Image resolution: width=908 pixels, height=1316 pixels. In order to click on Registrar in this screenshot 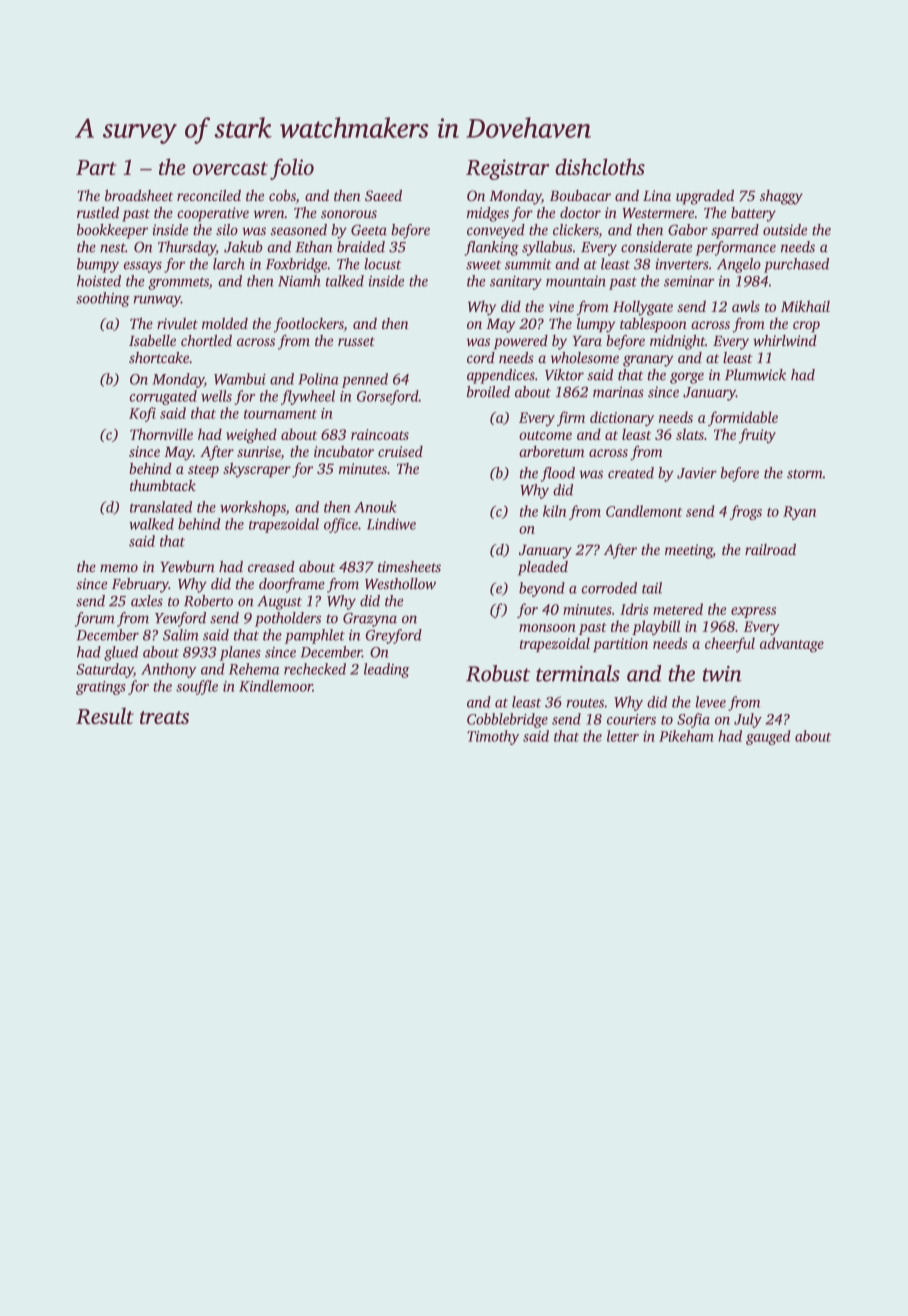, I will do `click(508, 169)`.
